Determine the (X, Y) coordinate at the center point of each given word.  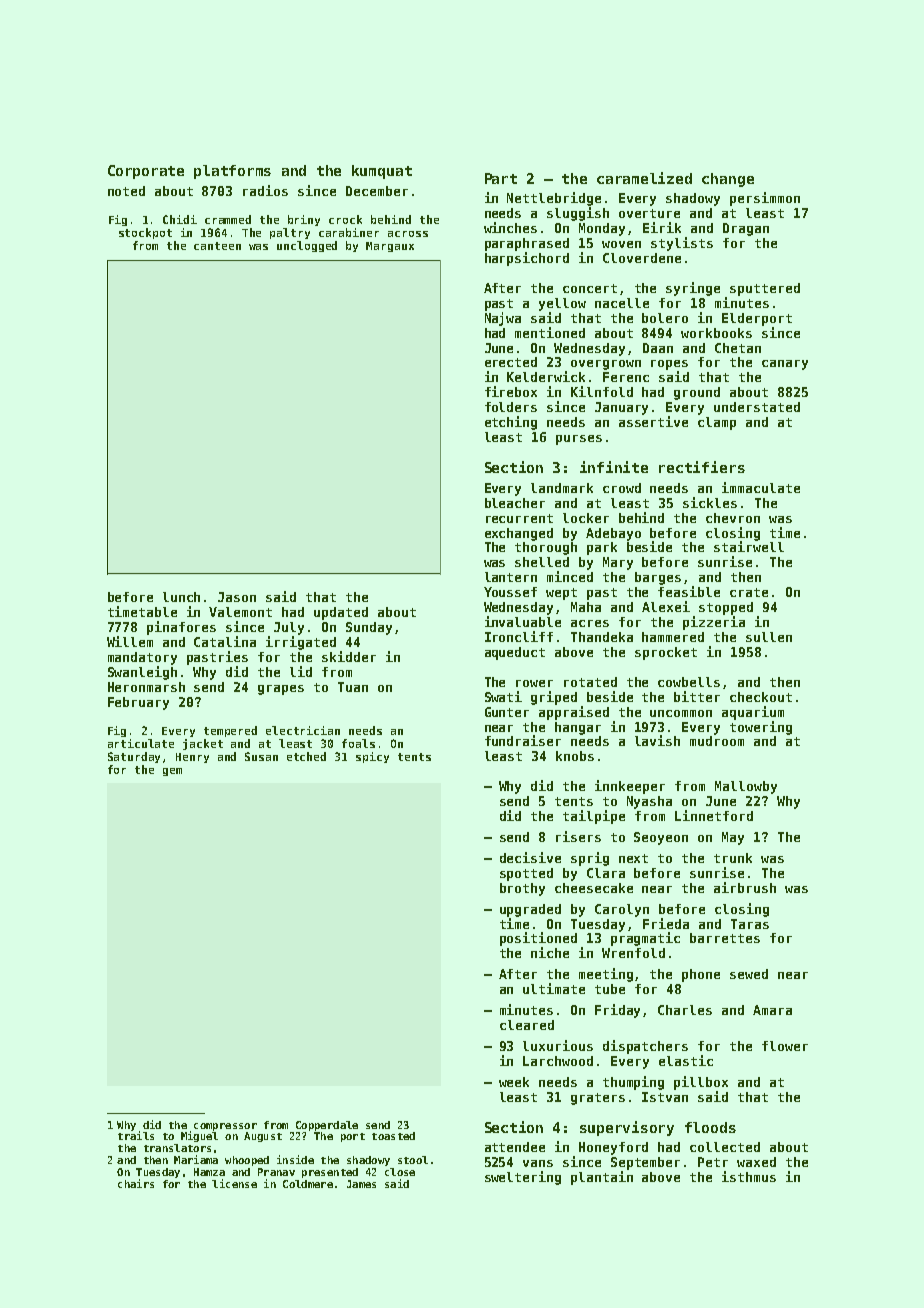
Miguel (199, 1136)
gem (172, 772)
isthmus (749, 1176)
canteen (217, 246)
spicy (372, 757)
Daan (658, 348)
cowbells (689, 682)
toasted (393, 1136)
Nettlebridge (554, 199)
